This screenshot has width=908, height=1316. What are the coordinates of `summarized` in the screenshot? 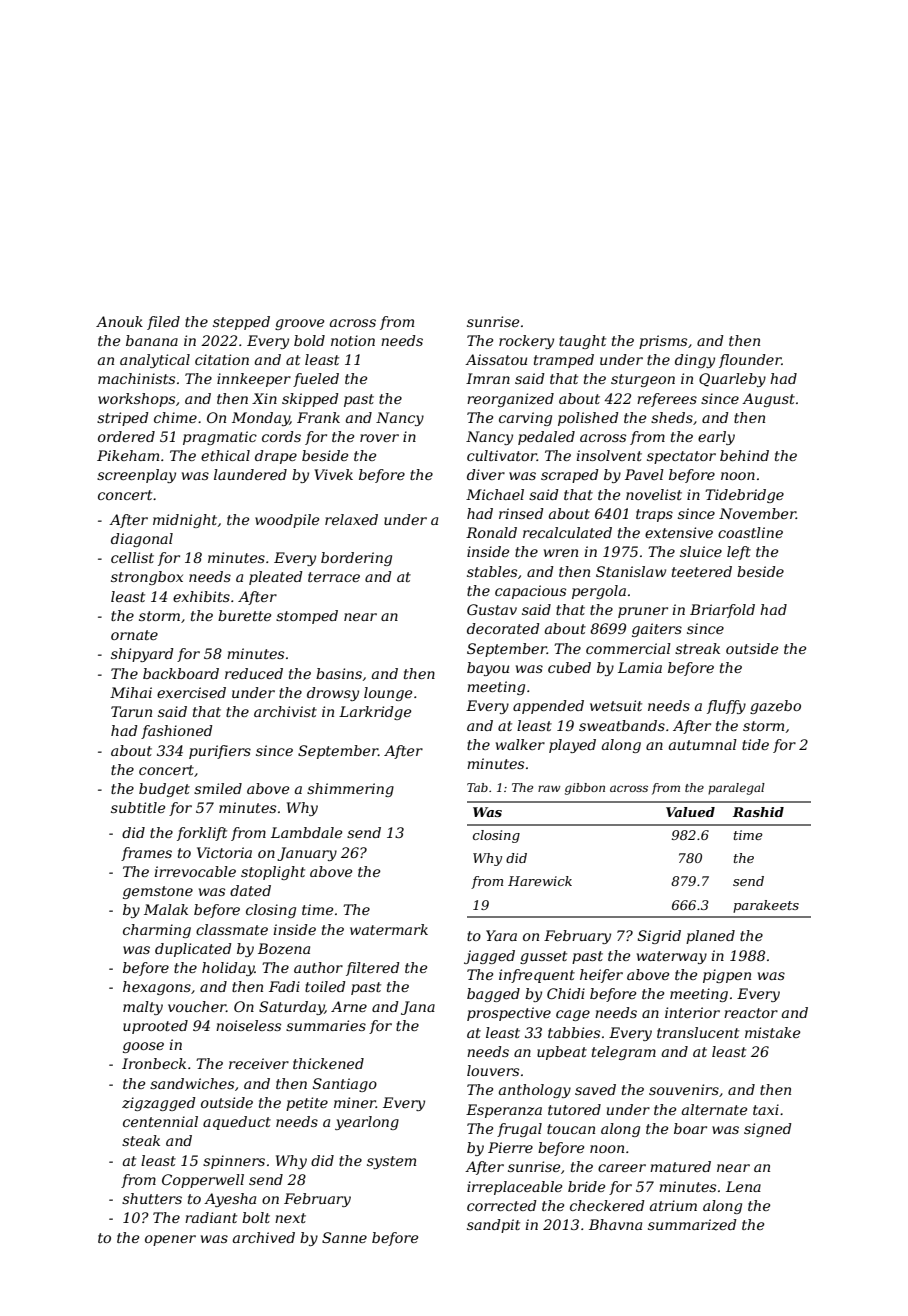 It's located at (692, 1225).
